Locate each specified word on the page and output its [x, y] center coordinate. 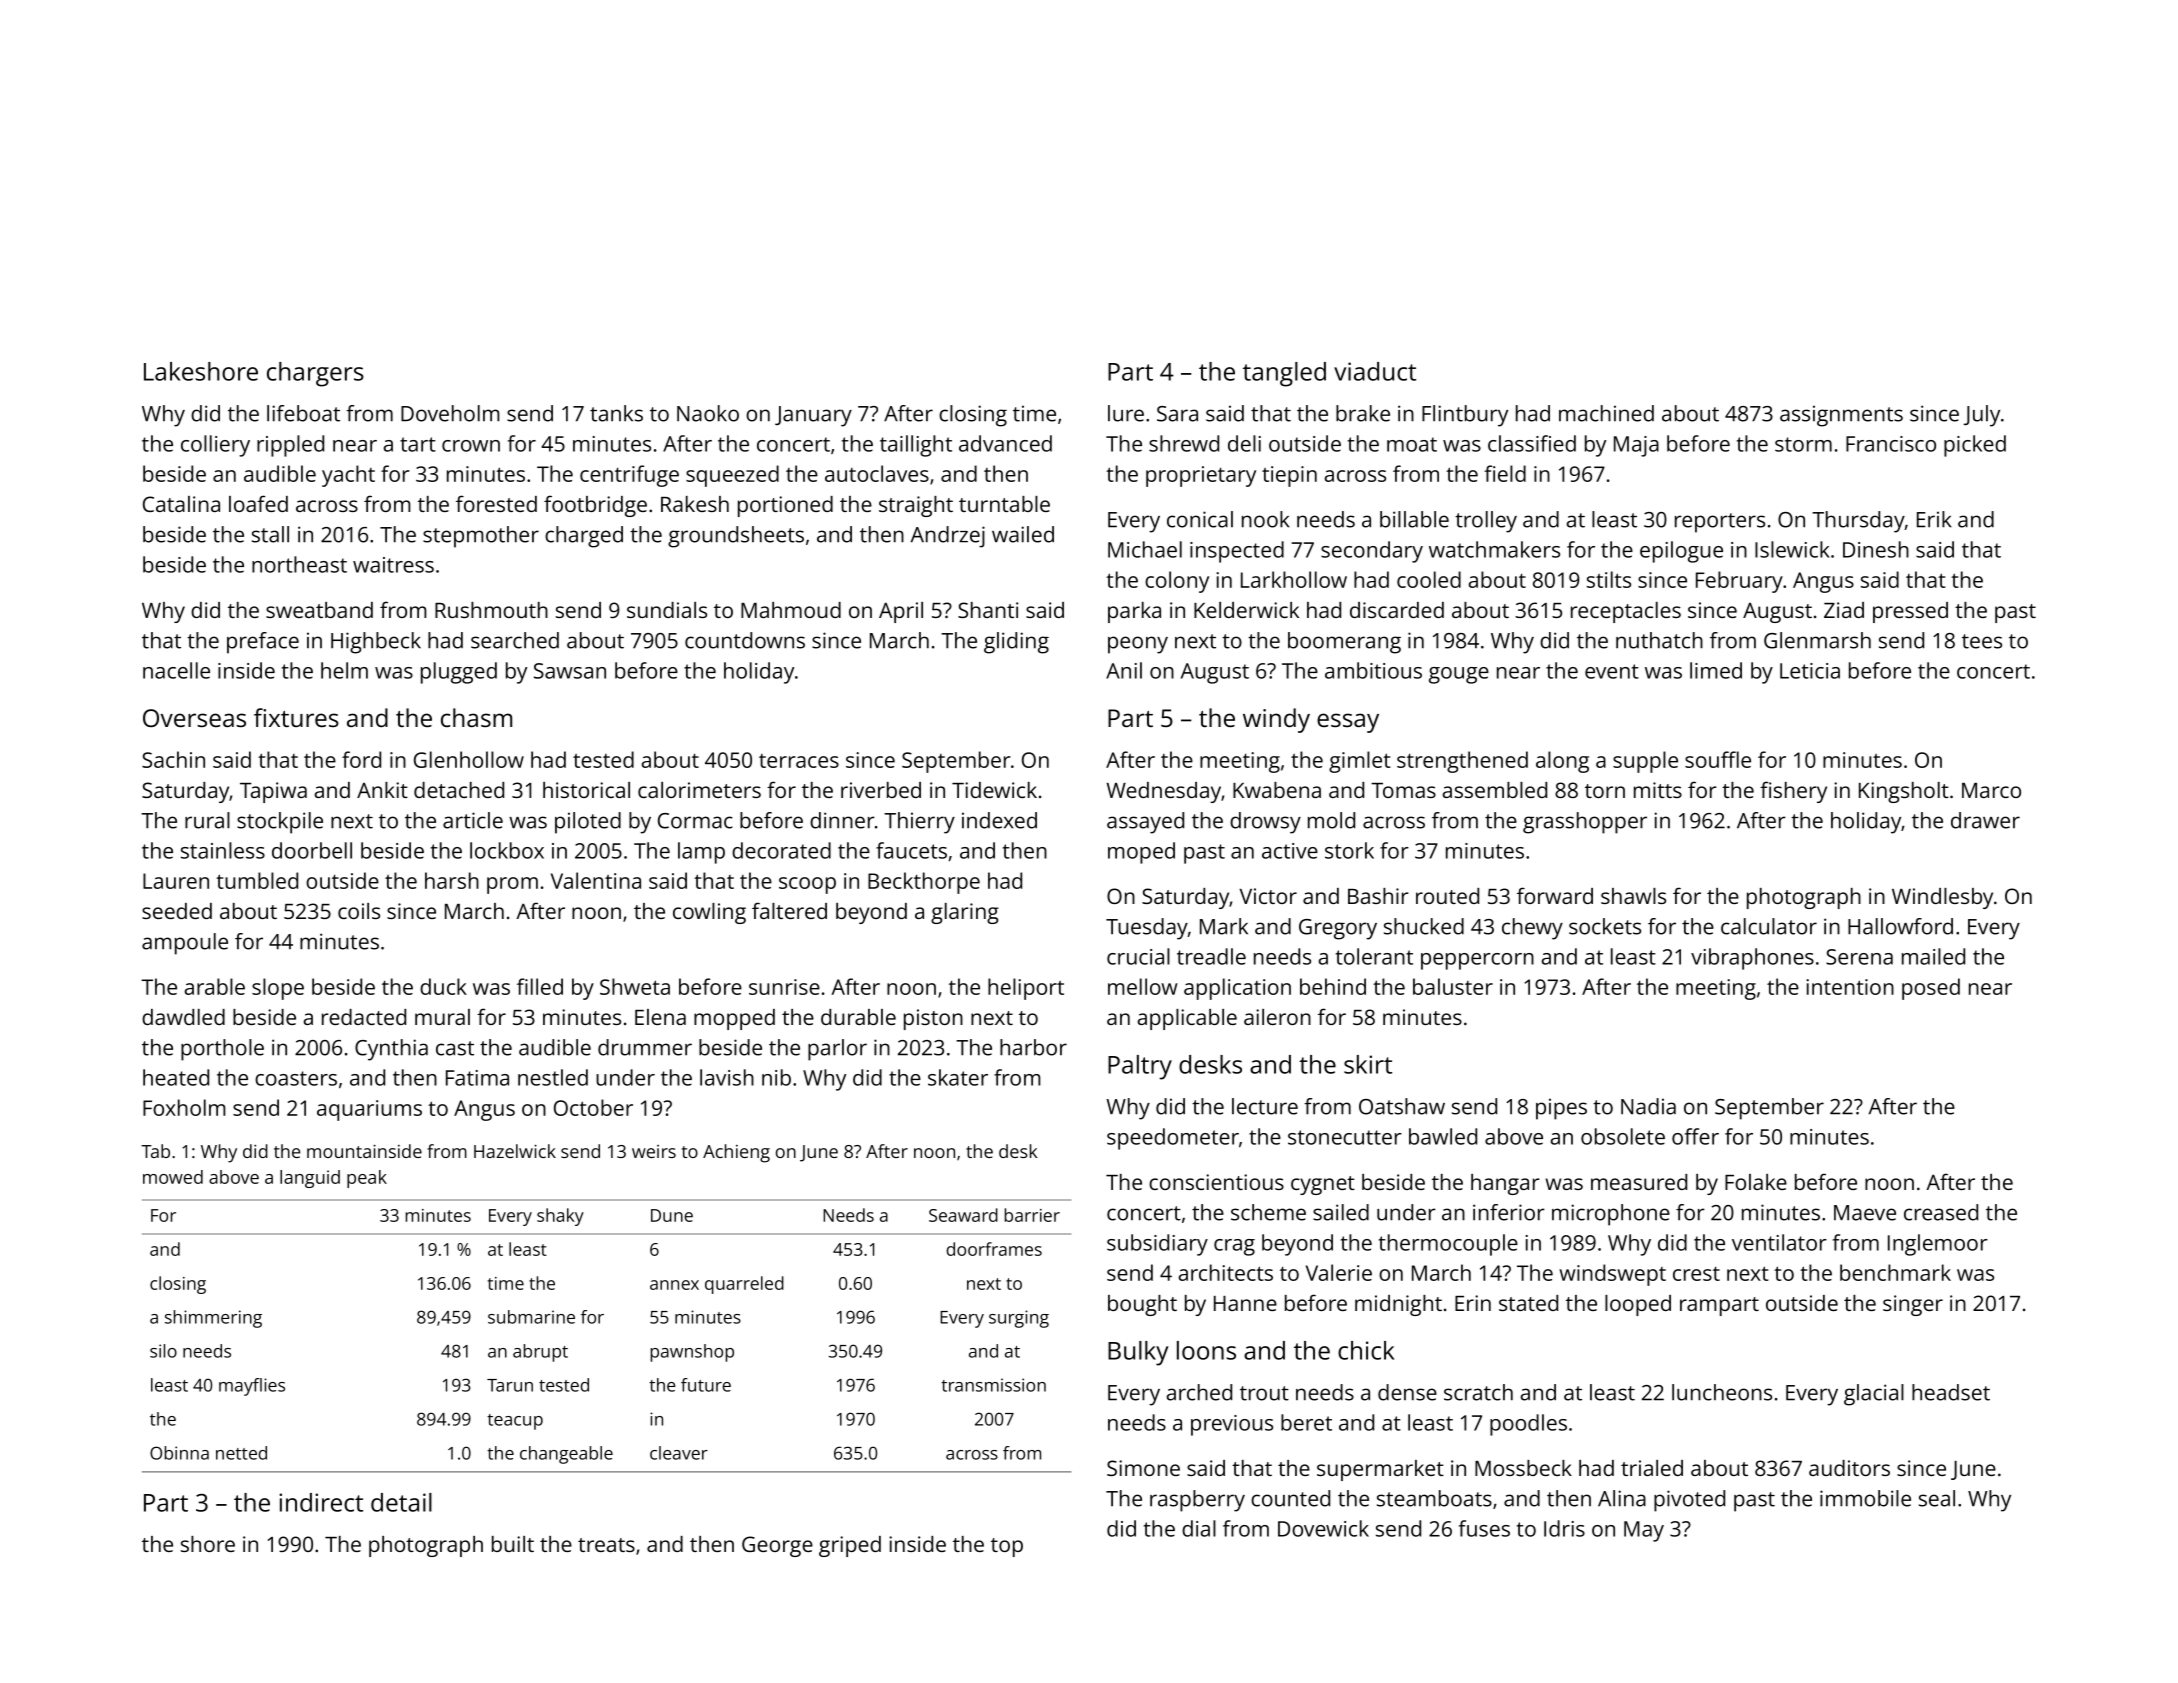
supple [1645, 762]
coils [359, 911]
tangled [1284, 374]
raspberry [1197, 1501]
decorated [781, 850]
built [513, 1544]
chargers [315, 374]
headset [1951, 1392]
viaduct [1375, 371]
